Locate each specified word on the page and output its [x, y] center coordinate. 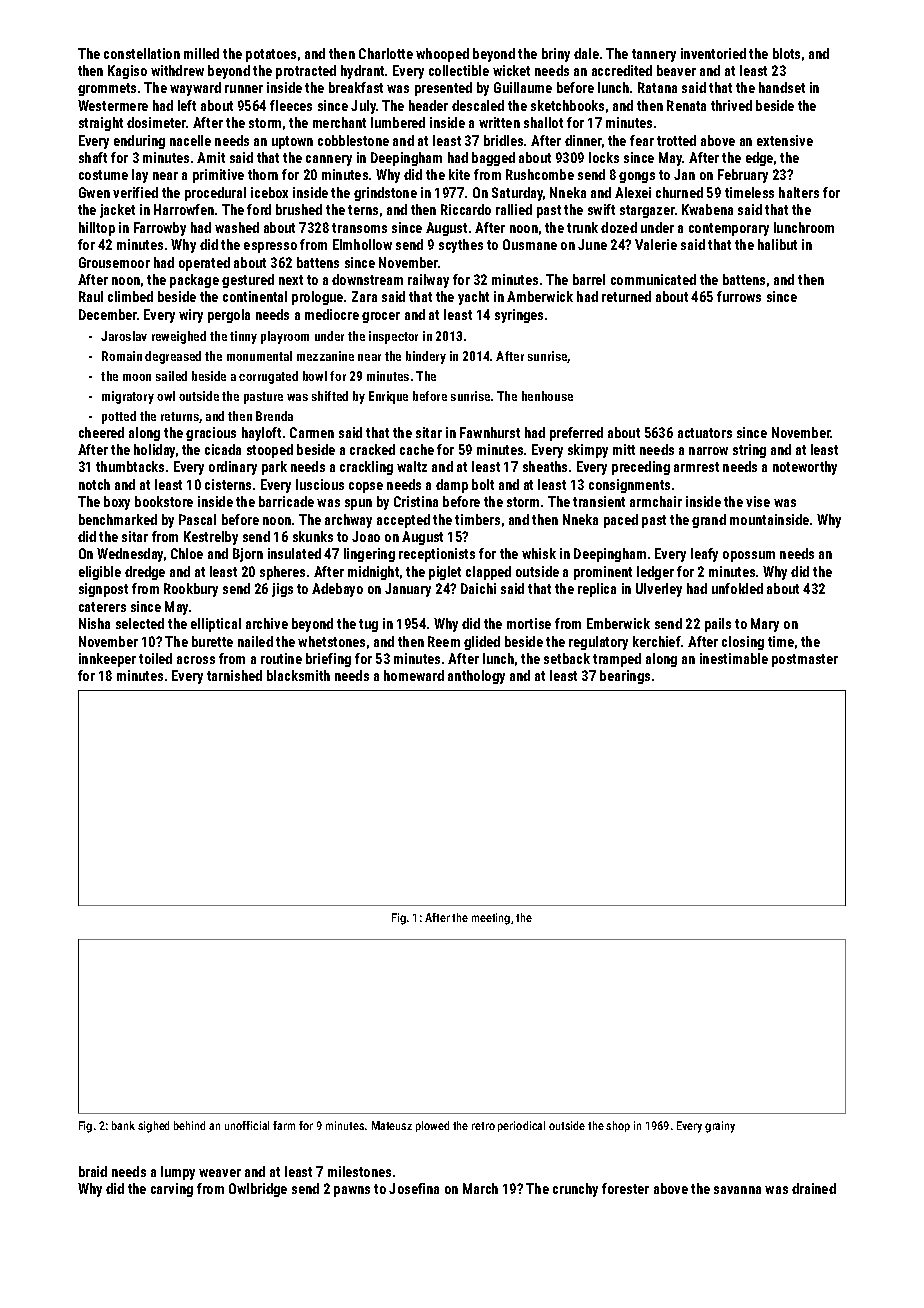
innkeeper [107, 660]
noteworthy [805, 468]
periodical [521, 1126]
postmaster [805, 660]
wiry [191, 316]
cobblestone [353, 140]
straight [101, 124]
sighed [153, 1127]
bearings [625, 677]
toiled [155, 658]
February [743, 176]
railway [428, 281]
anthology [476, 677]
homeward [414, 675]
